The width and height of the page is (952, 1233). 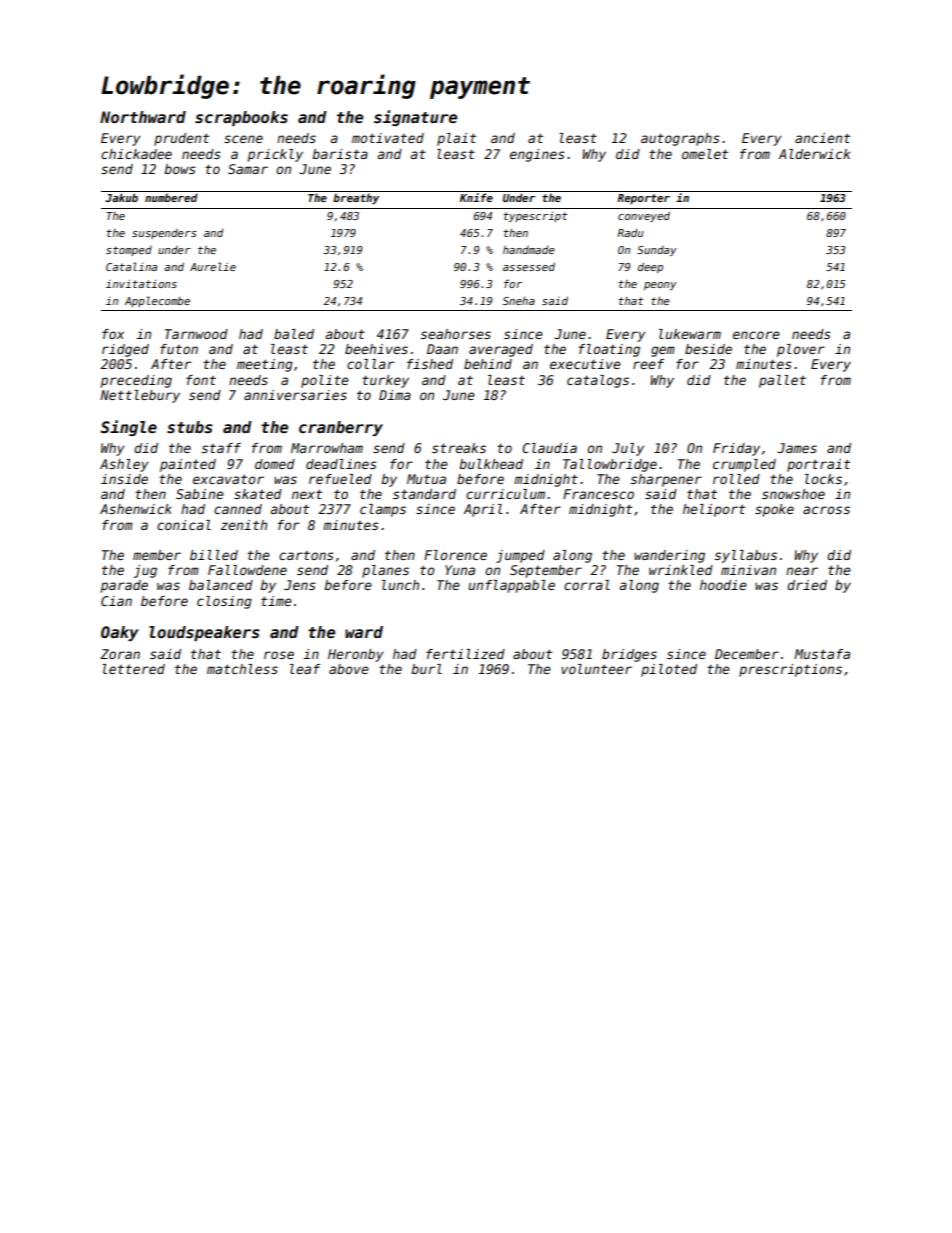 What do you see at coordinates (241, 118) in the page?
I see `scrapbooks` at bounding box center [241, 118].
